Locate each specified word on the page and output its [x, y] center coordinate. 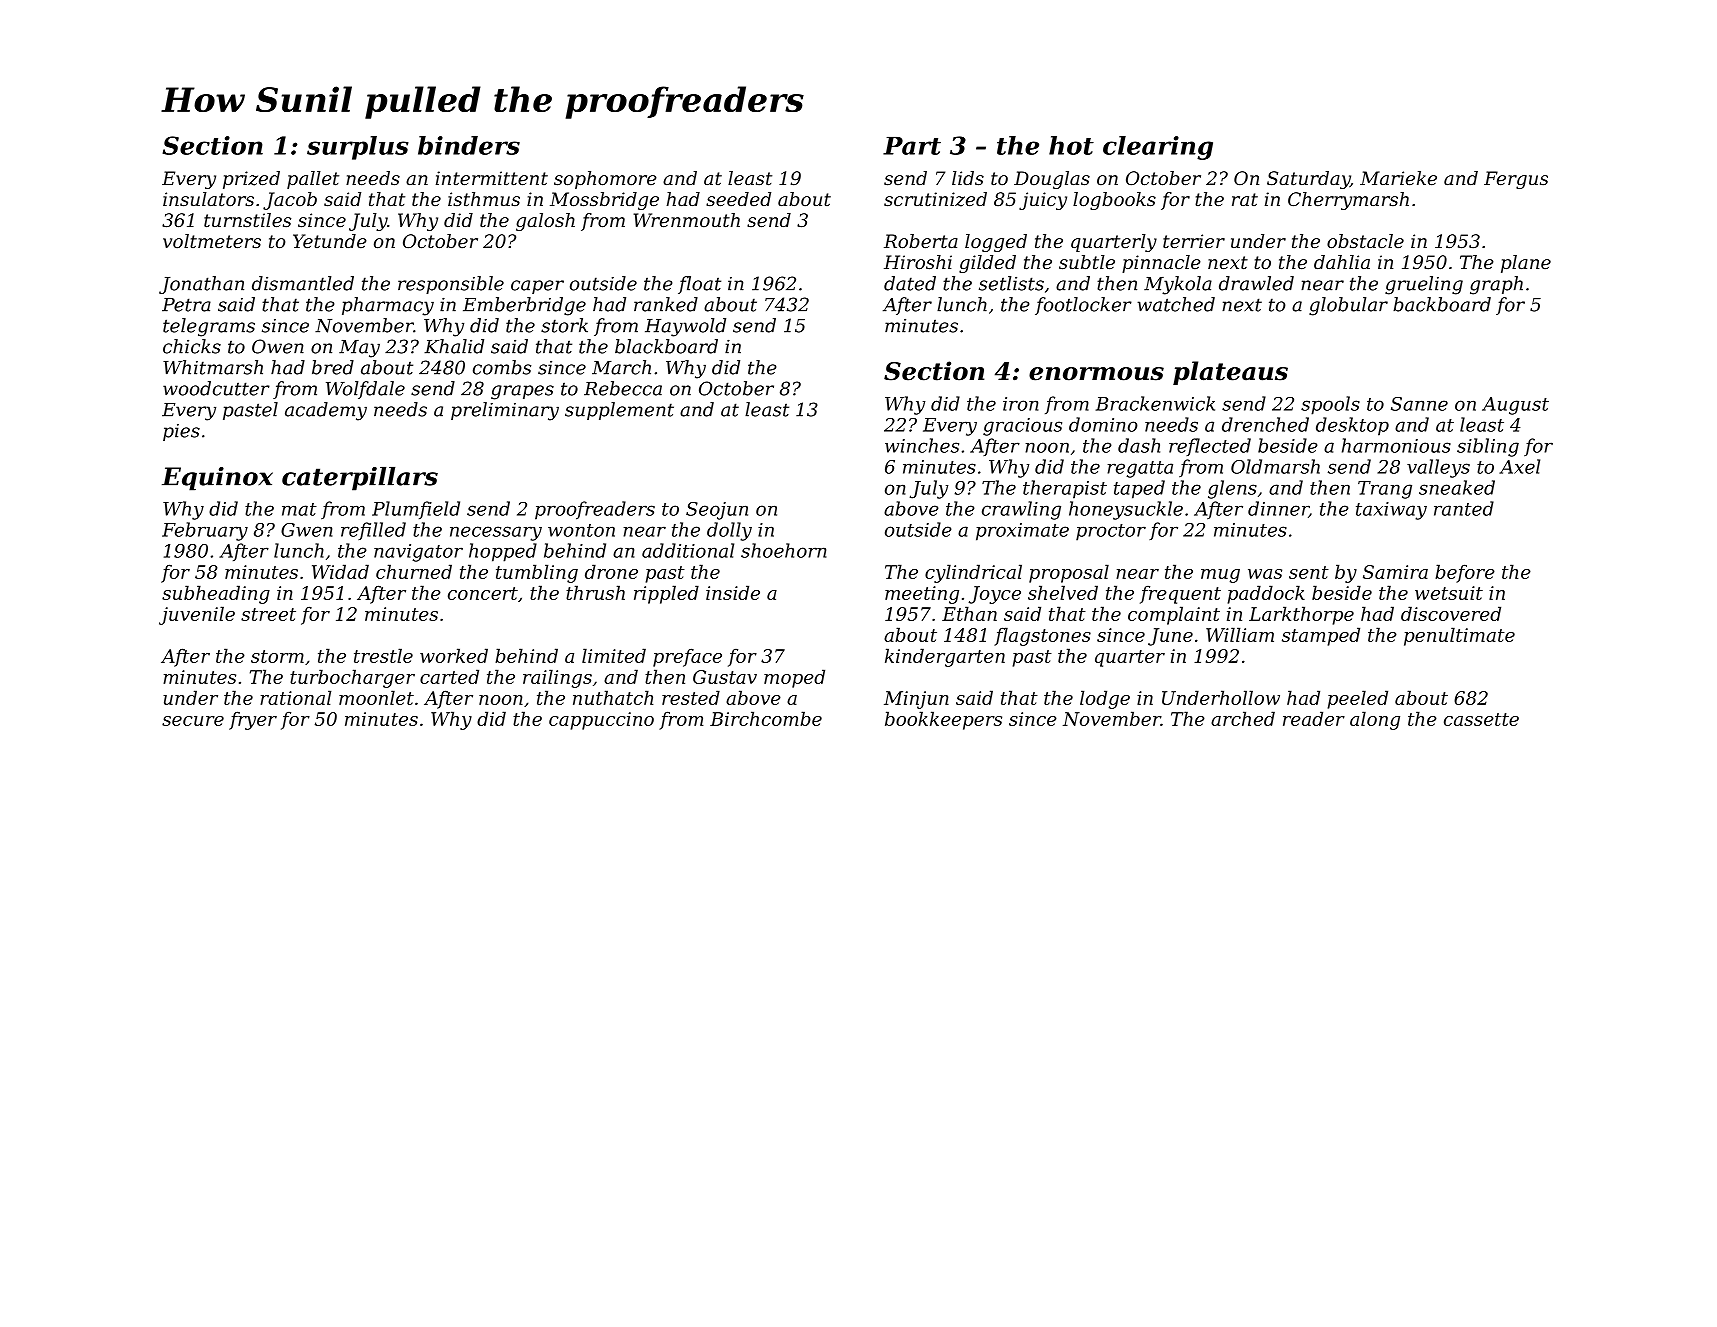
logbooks [1114, 201]
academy [326, 411]
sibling [1488, 447]
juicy [1043, 201]
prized [251, 180]
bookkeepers [943, 720]
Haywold [685, 327]
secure [193, 721]
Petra [186, 305]
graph [1496, 285]
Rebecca [623, 388]
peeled [1358, 699]
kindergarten [945, 657]
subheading [216, 594]
